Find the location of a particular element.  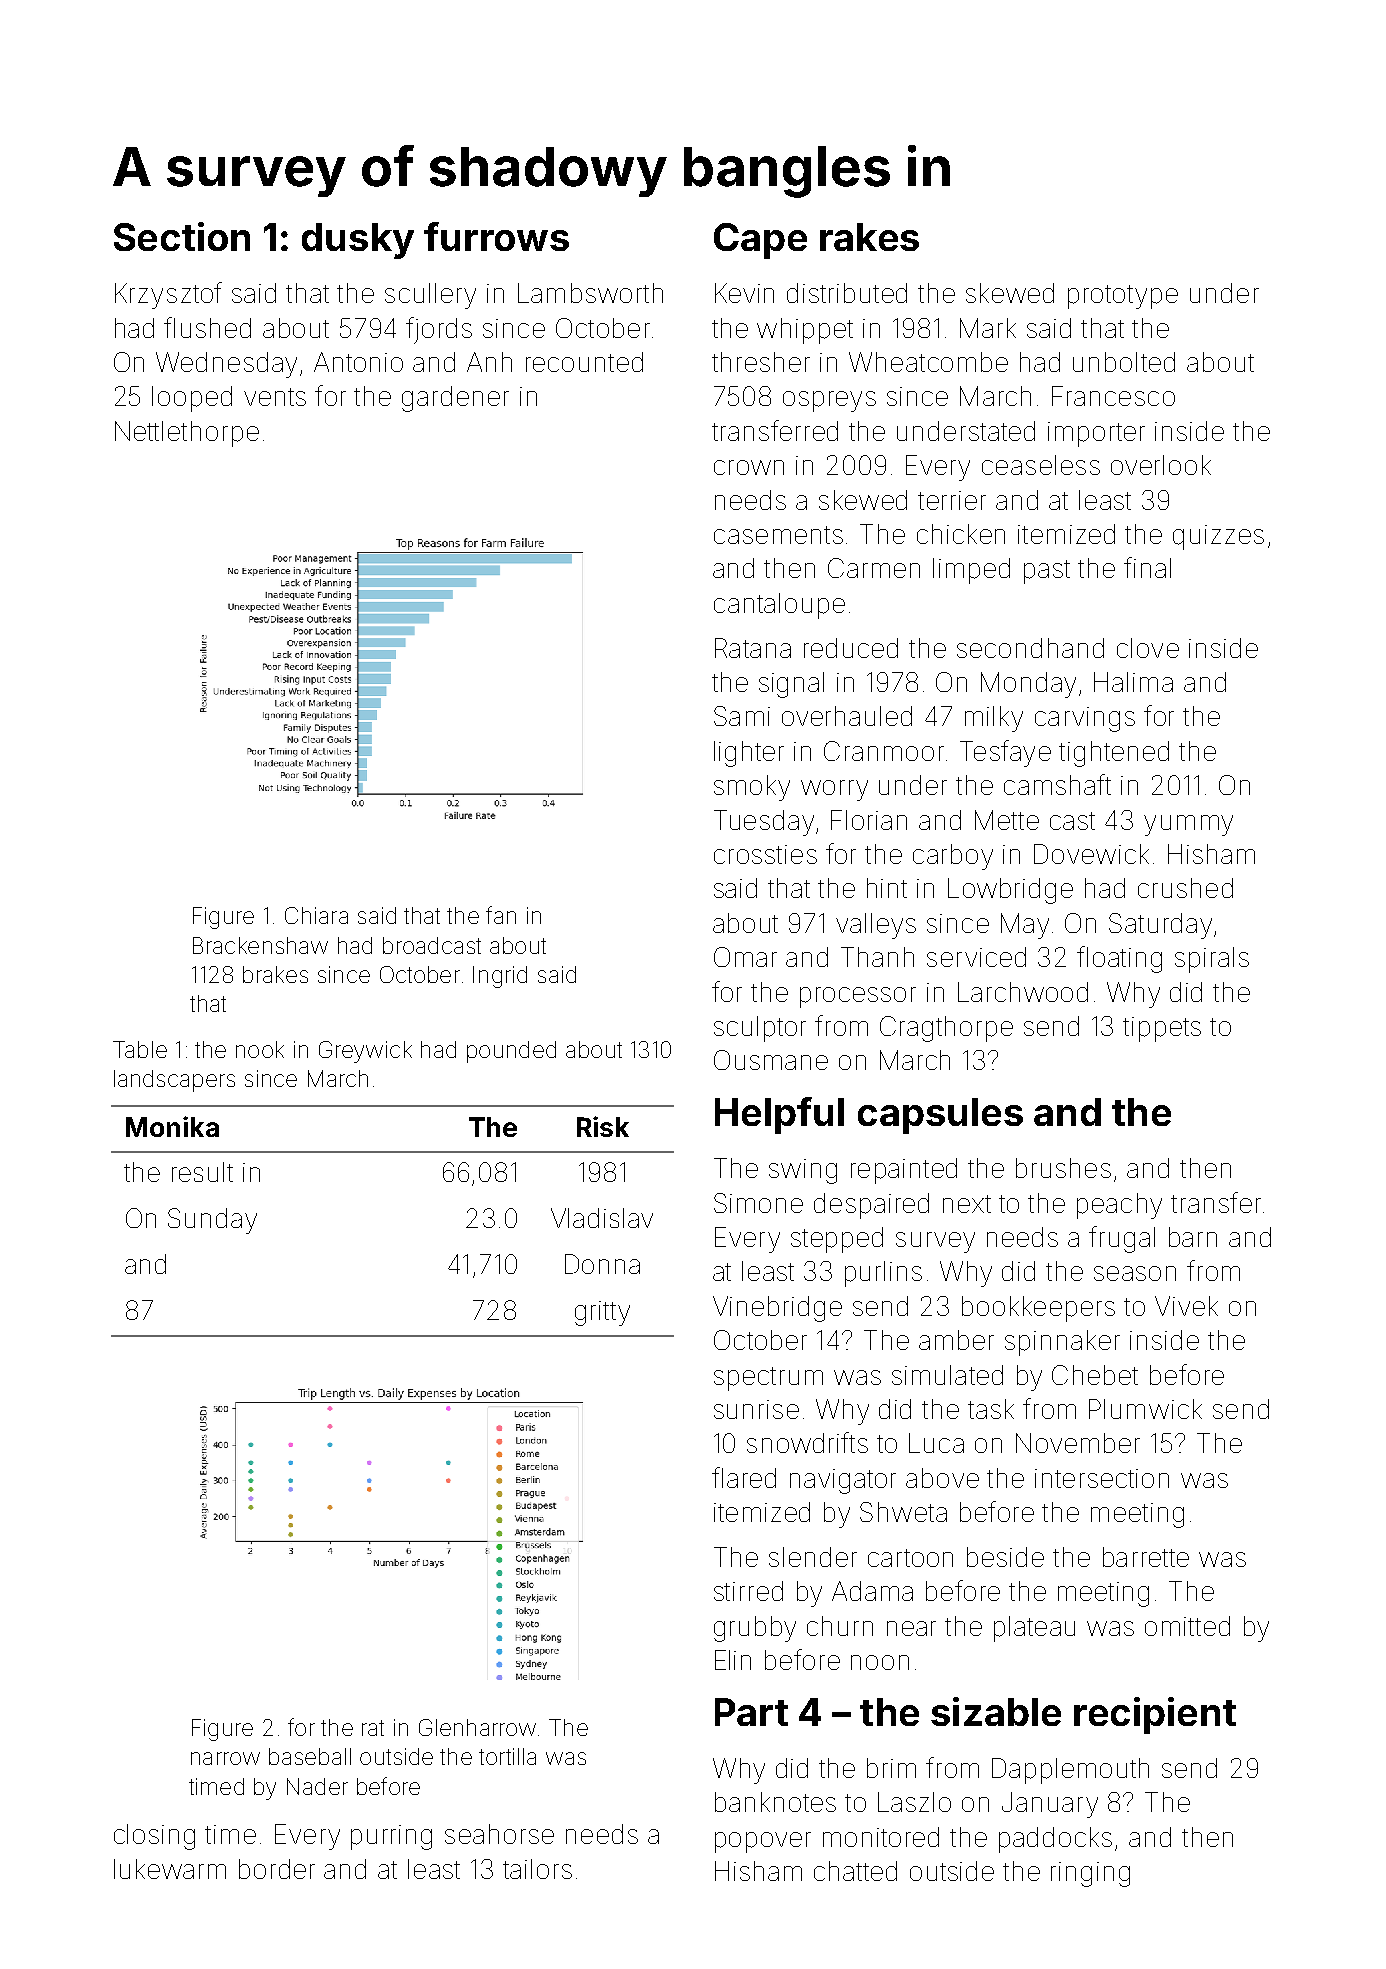

popover is located at coordinates (763, 1842).
